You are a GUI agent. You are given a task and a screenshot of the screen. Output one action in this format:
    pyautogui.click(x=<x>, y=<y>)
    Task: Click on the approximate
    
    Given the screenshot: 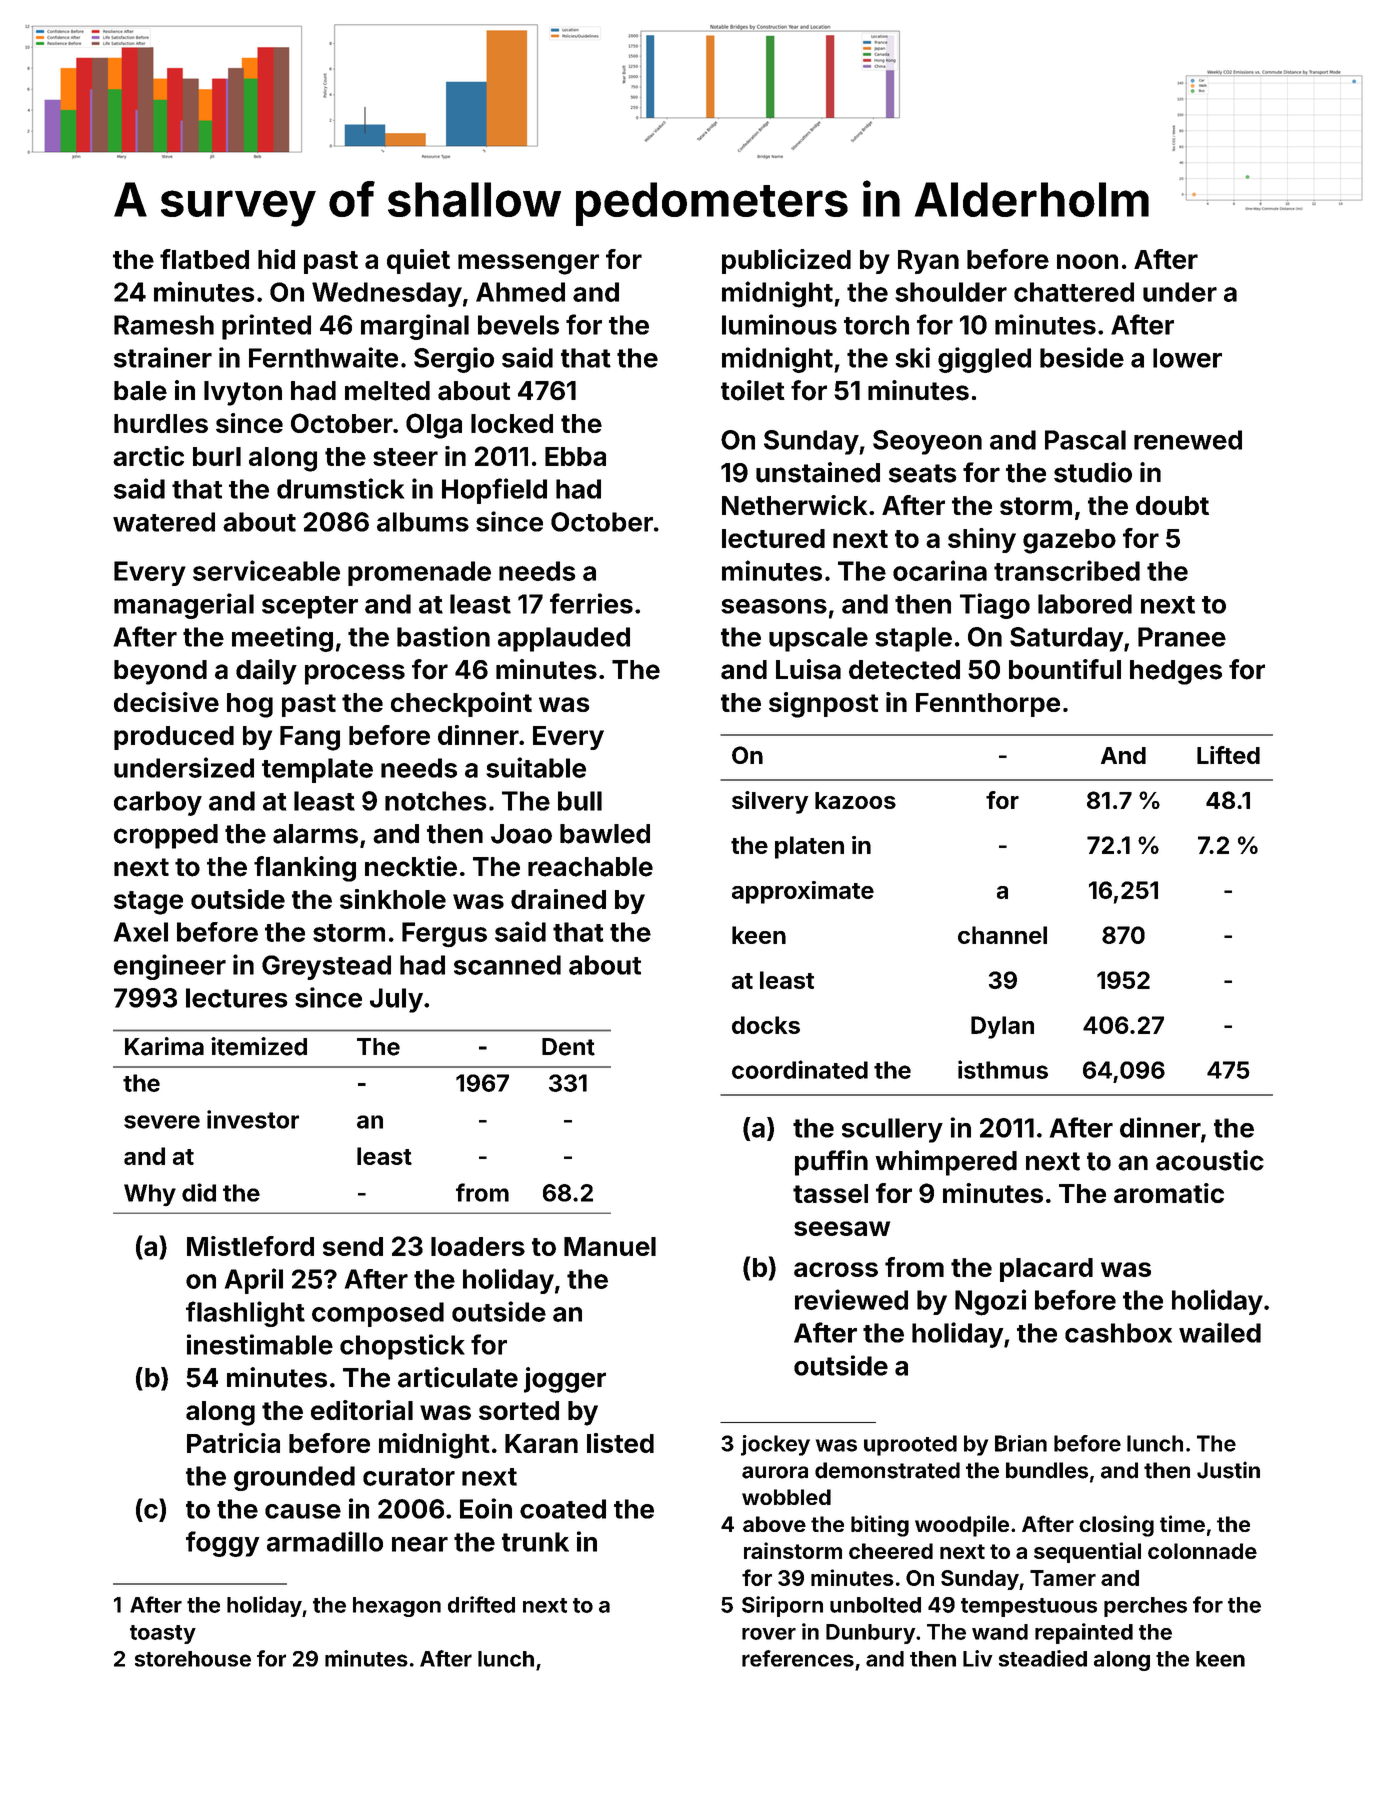 What is the action you would take?
    pyautogui.click(x=803, y=892)
